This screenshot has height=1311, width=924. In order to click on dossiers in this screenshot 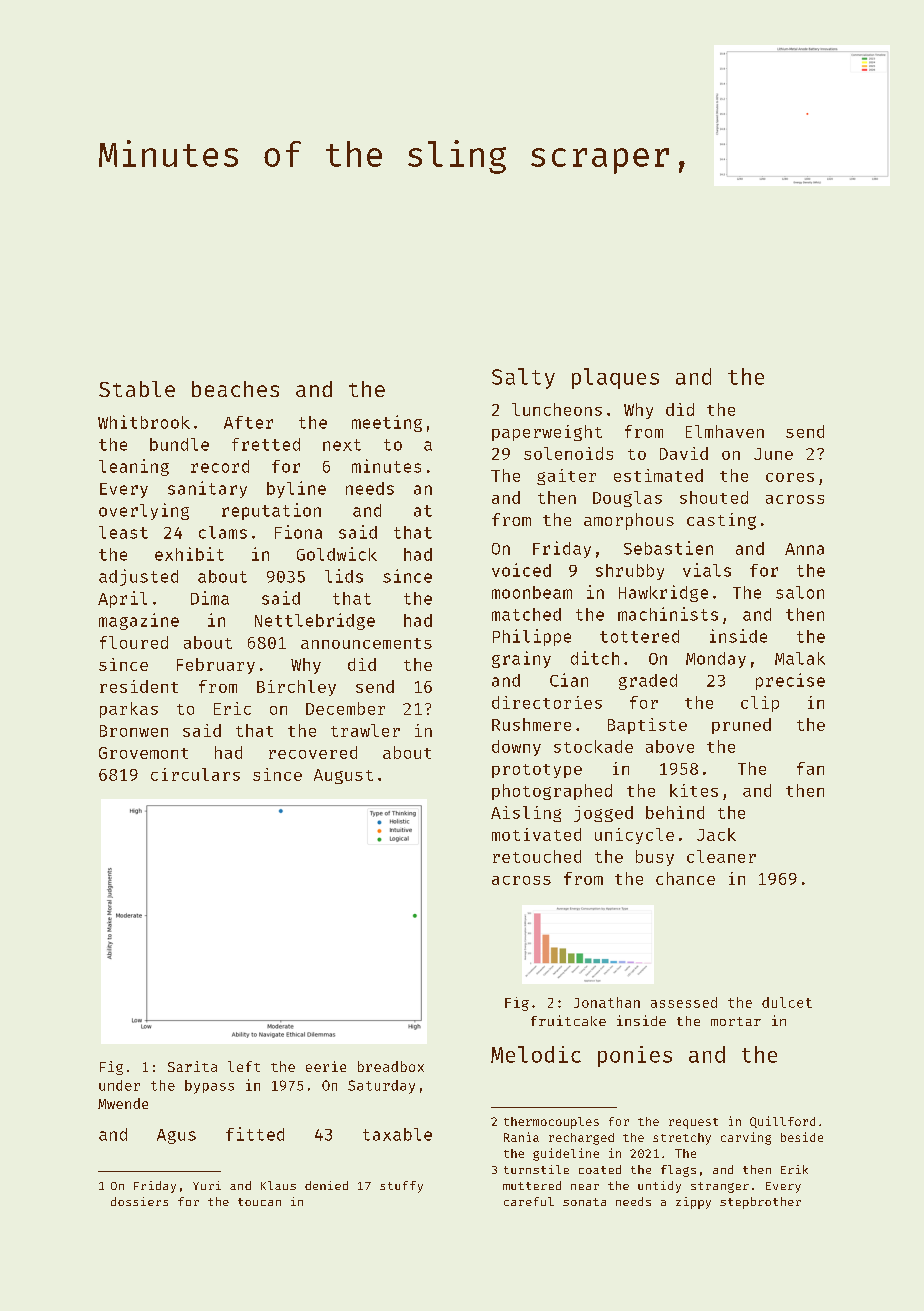, I will do `click(139, 1201)`.
